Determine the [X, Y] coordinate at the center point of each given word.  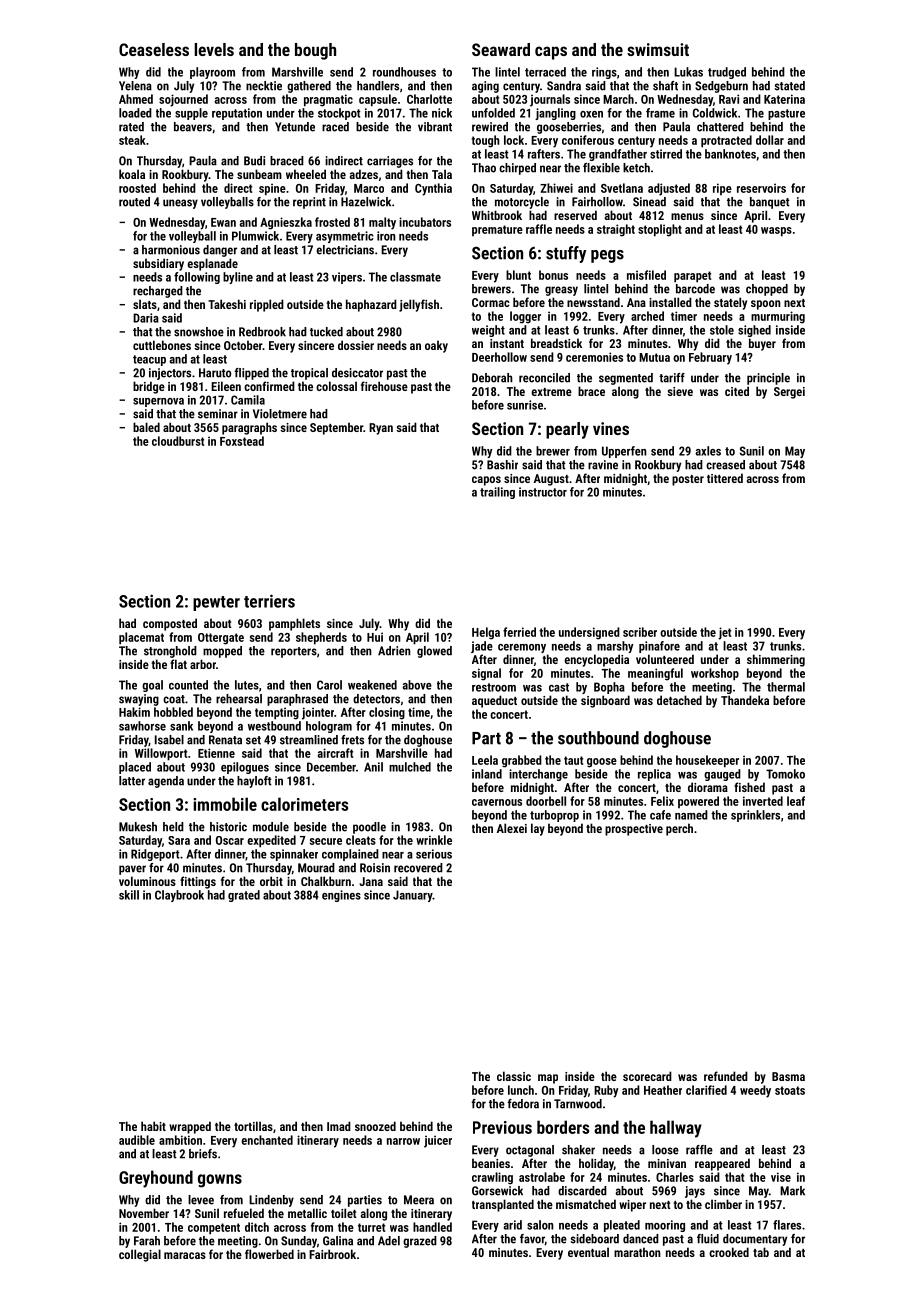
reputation [237, 114]
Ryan [381, 429]
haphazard [371, 305]
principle [768, 379]
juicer [438, 1141]
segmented [626, 379]
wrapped [190, 1127]
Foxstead [242, 441]
